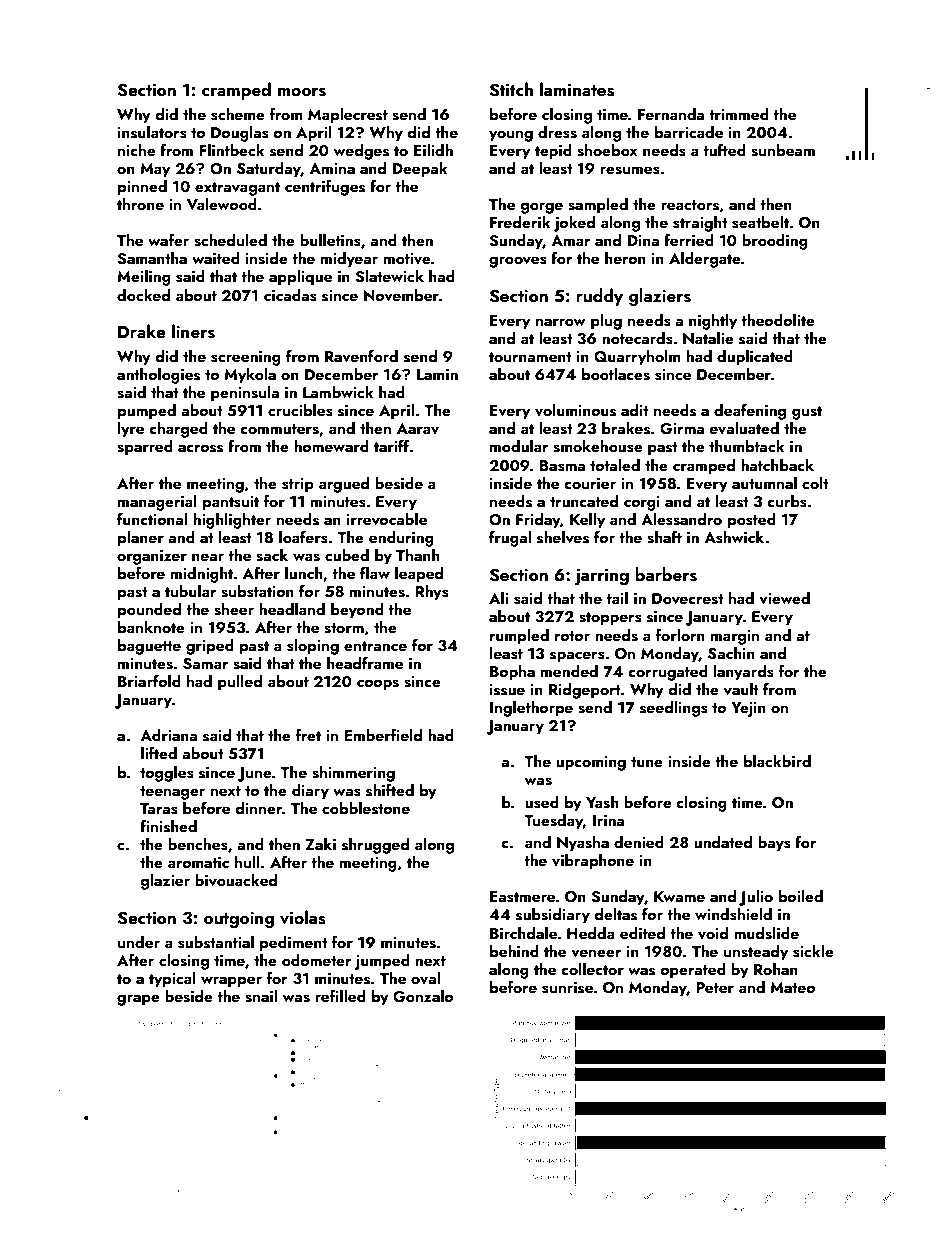 This image has width=952, height=1233. What do you see at coordinates (298, 485) in the image?
I see `strip` at bounding box center [298, 485].
